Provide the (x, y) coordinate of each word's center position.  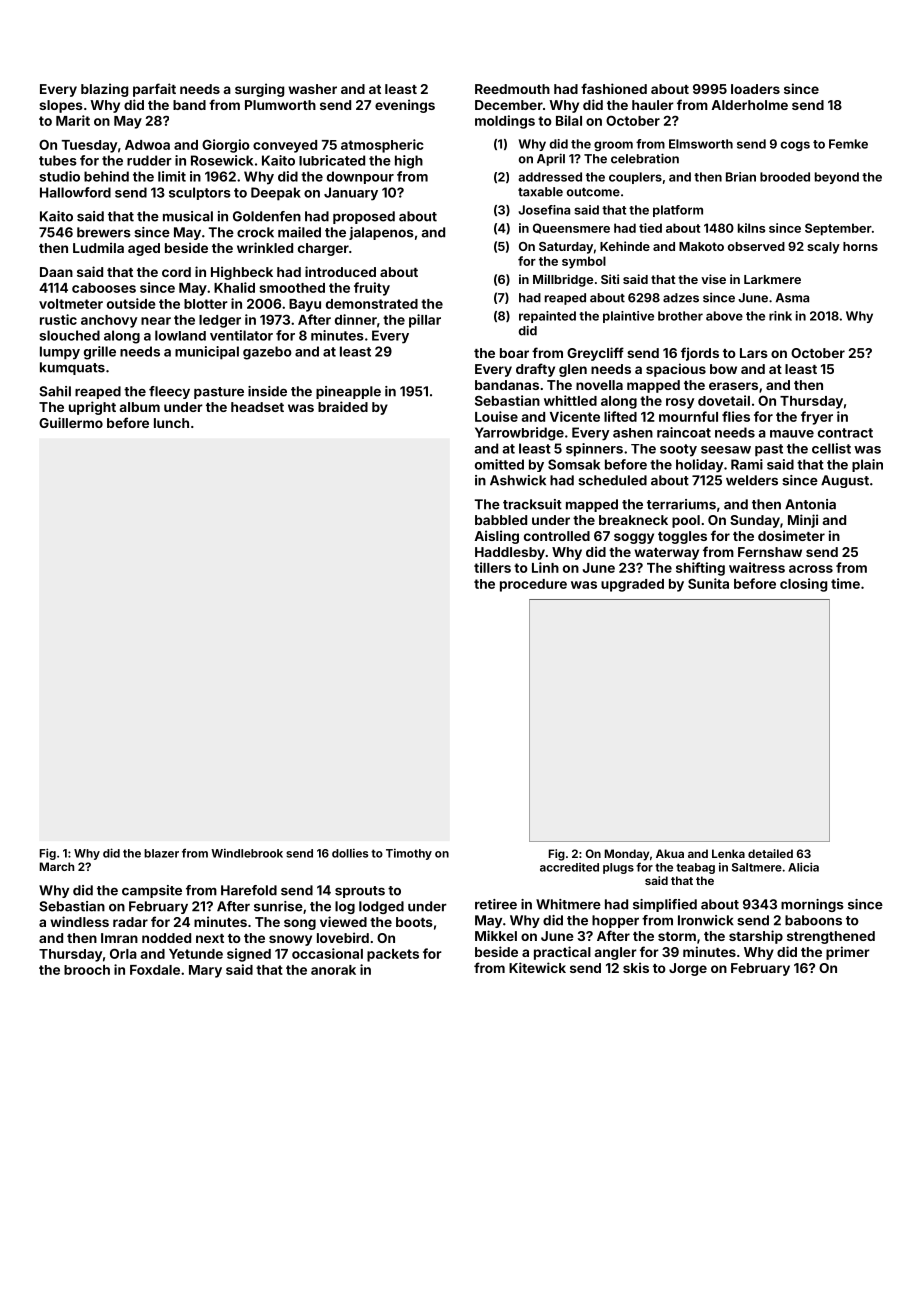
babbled (501, 520)
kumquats (72, 368)
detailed (770, 853)
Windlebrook (247, 853)
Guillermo (71, 422)
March (57, 866)
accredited (569, 867)
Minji (803, 521)
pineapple (348, 392)
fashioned (614, 88)
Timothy (409, 854)
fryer (817, 418)
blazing (104, 90)
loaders (755, 89)
